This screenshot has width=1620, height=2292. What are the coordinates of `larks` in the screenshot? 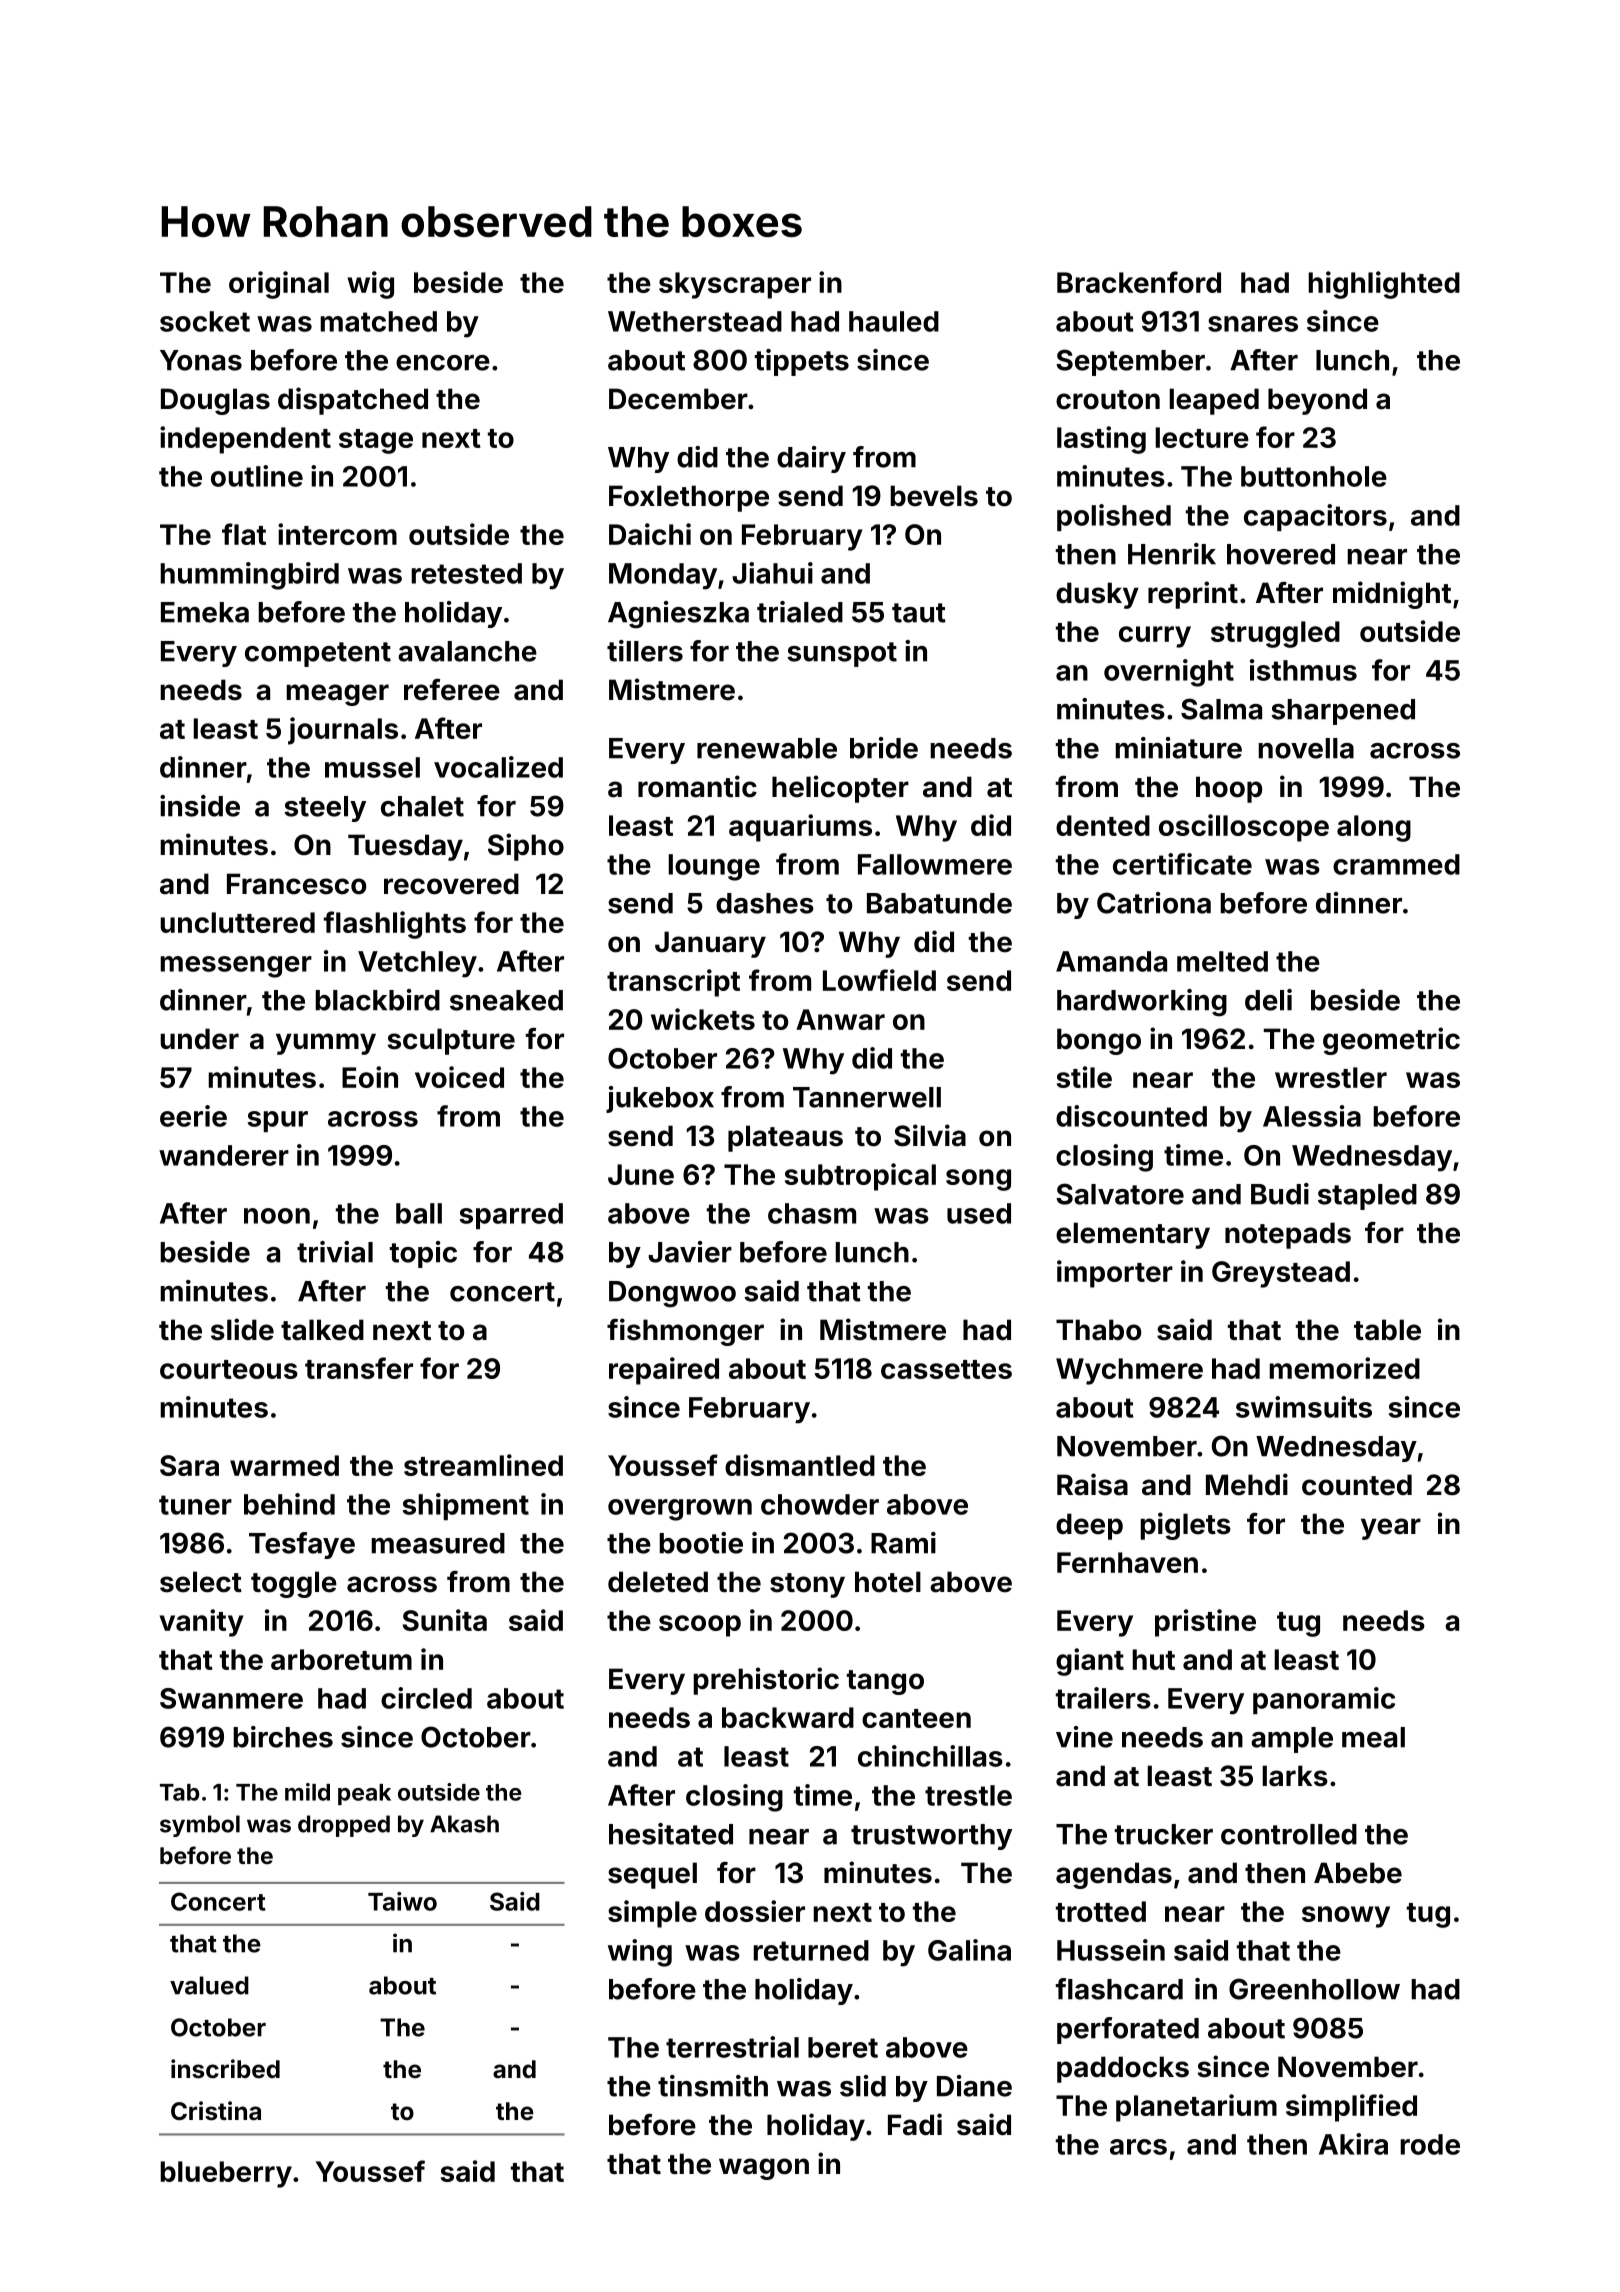 It's located at (1295, 1776).
